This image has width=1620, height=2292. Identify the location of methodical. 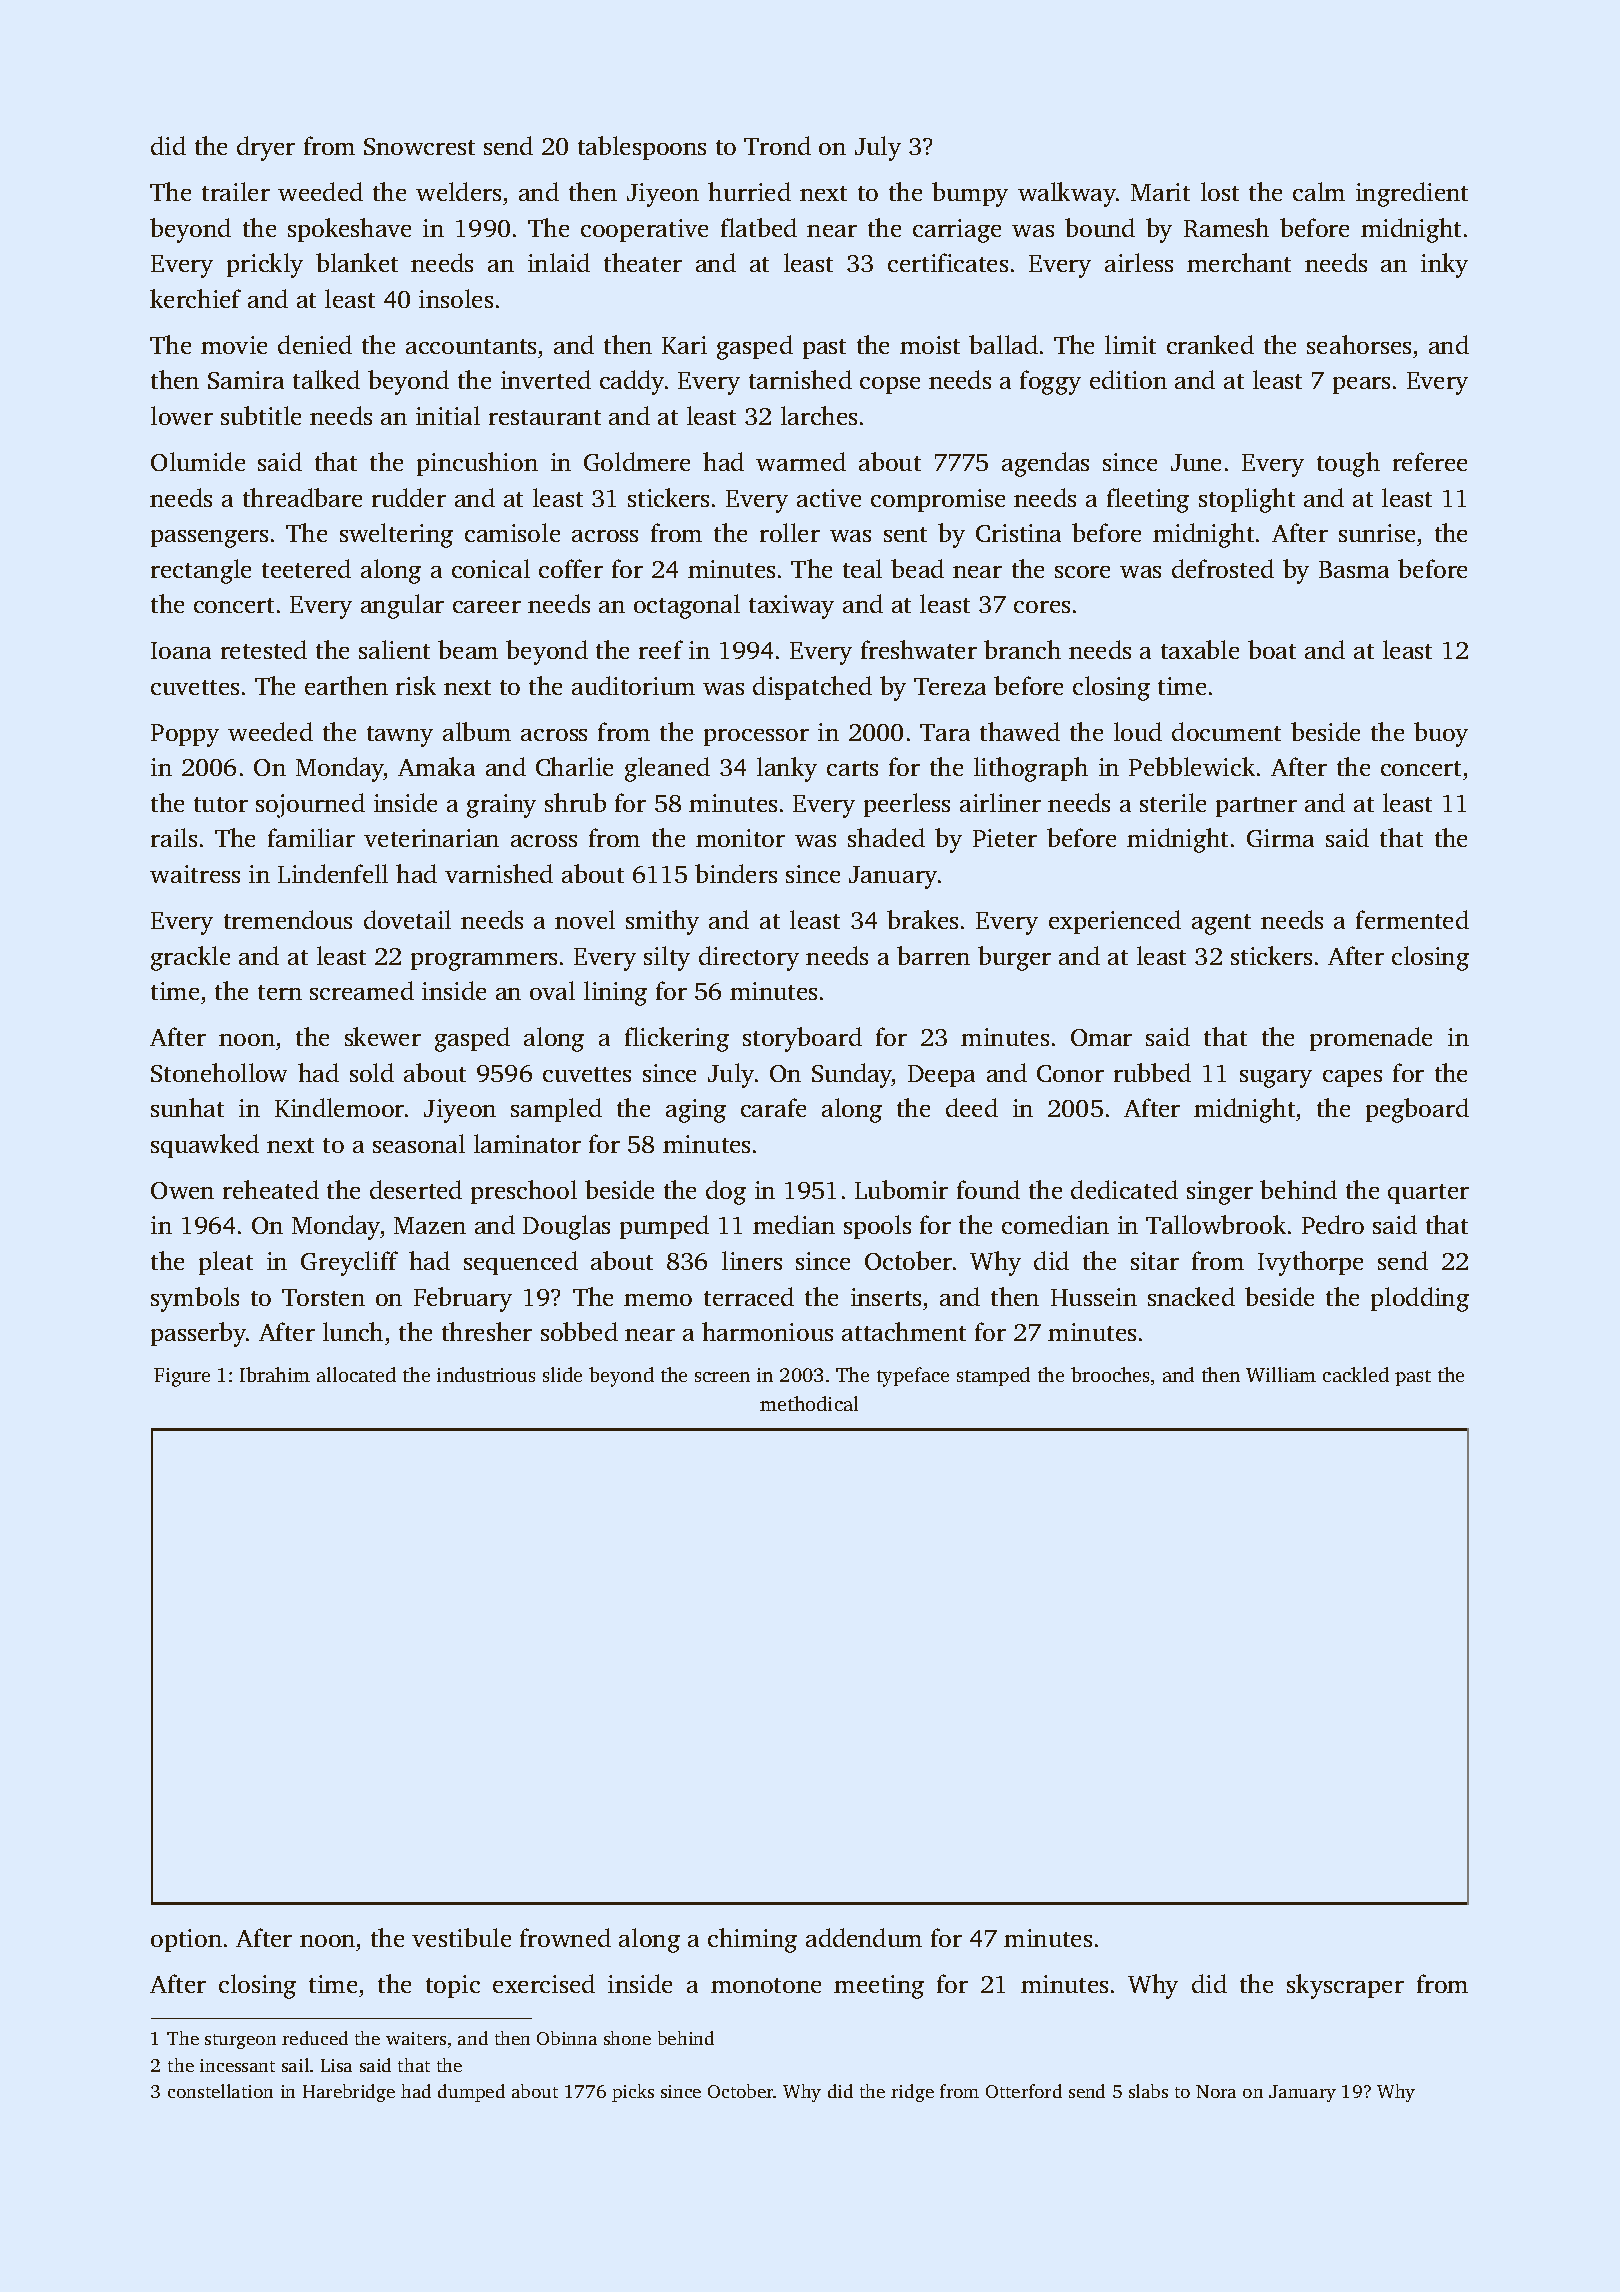
(809, 1403).
